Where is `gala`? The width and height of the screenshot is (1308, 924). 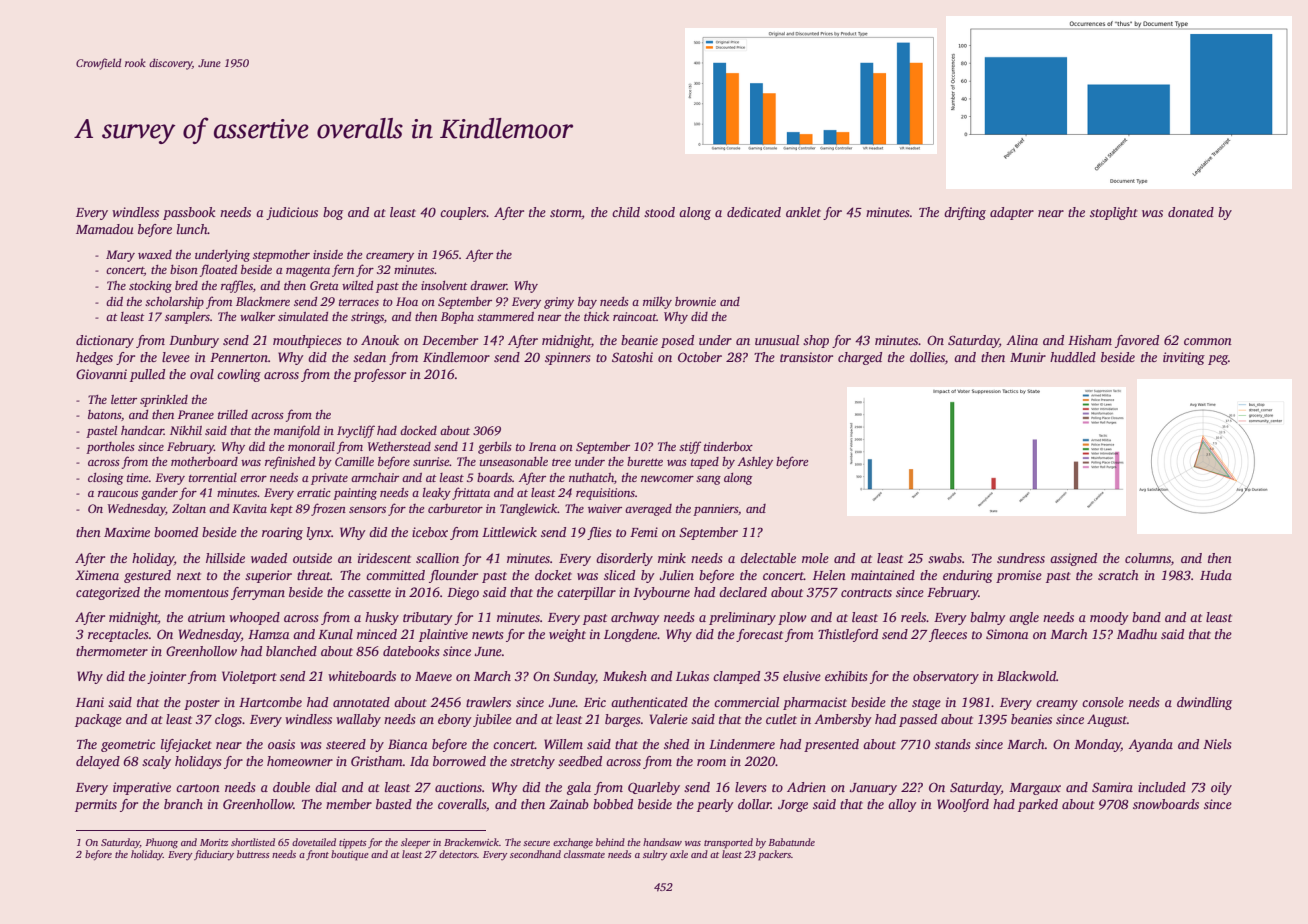 gala is located at coordinates (579, 788).
